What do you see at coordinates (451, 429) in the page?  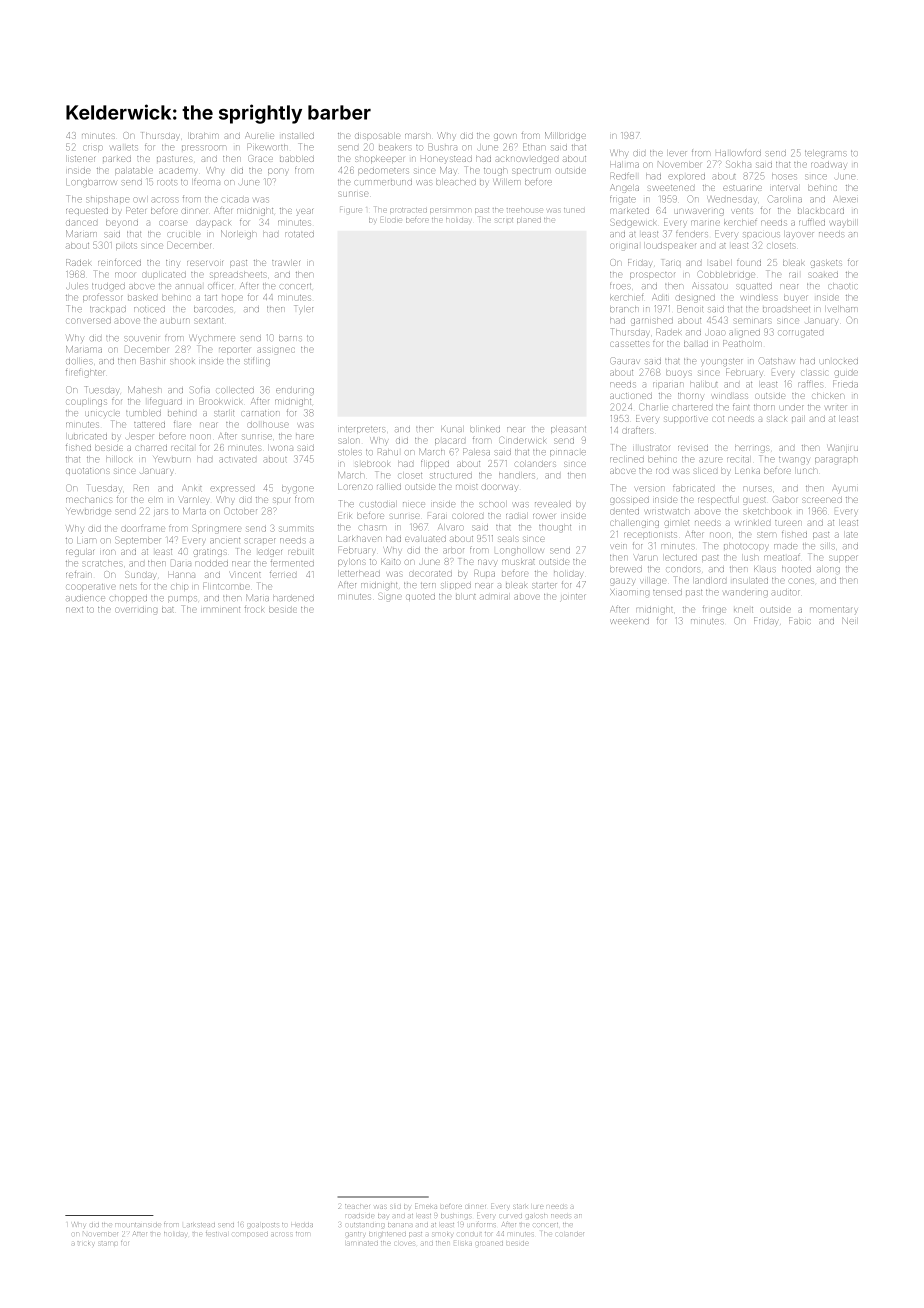 I see `Kunal` at bounding box center [451, 429].
